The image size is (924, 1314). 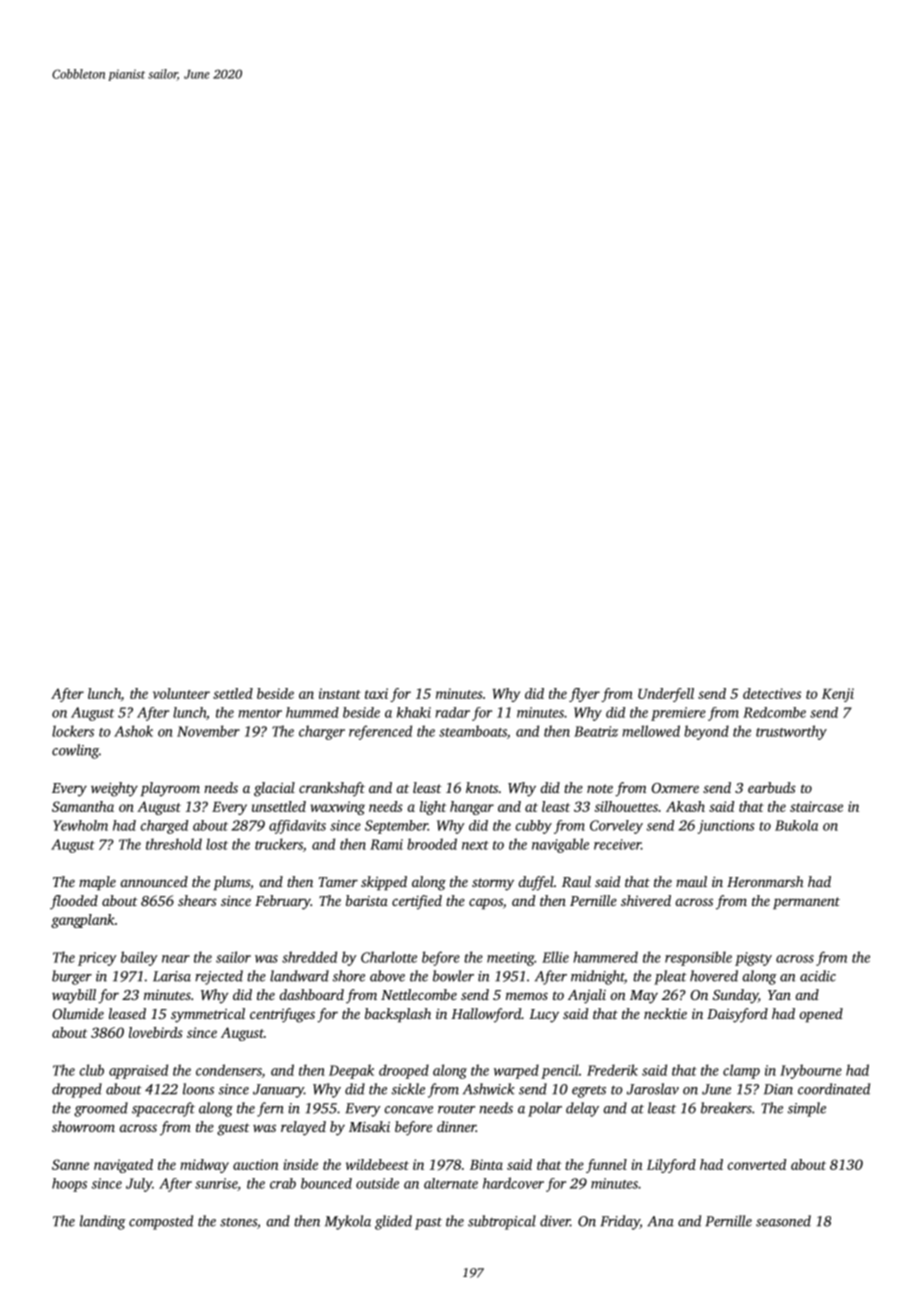 What do you see at coordinates (726, 1108) in the page?
I see `breakers` at bounding box center [726, 1108].
